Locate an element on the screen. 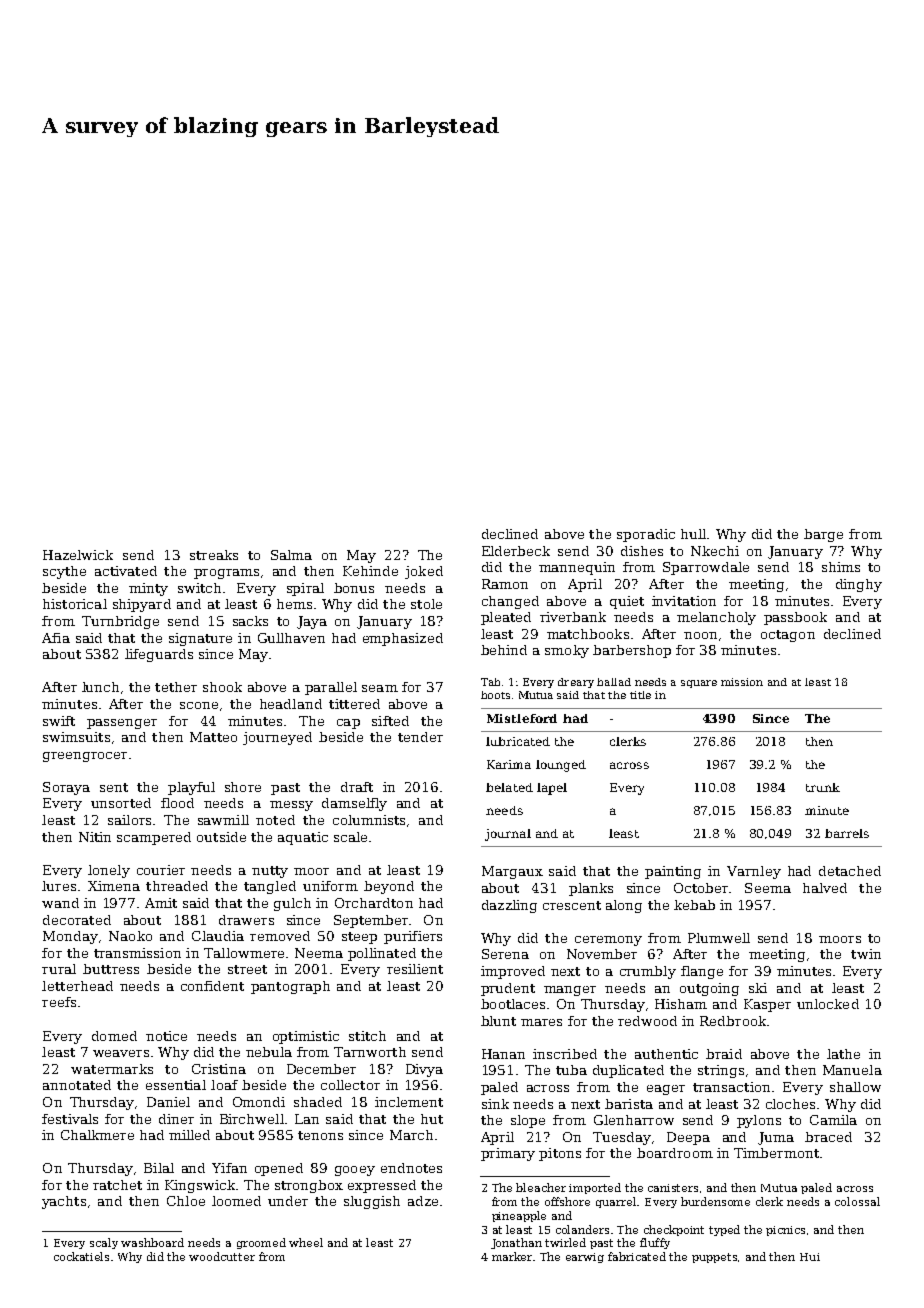  sink is located at coordinates (495, 1104).
